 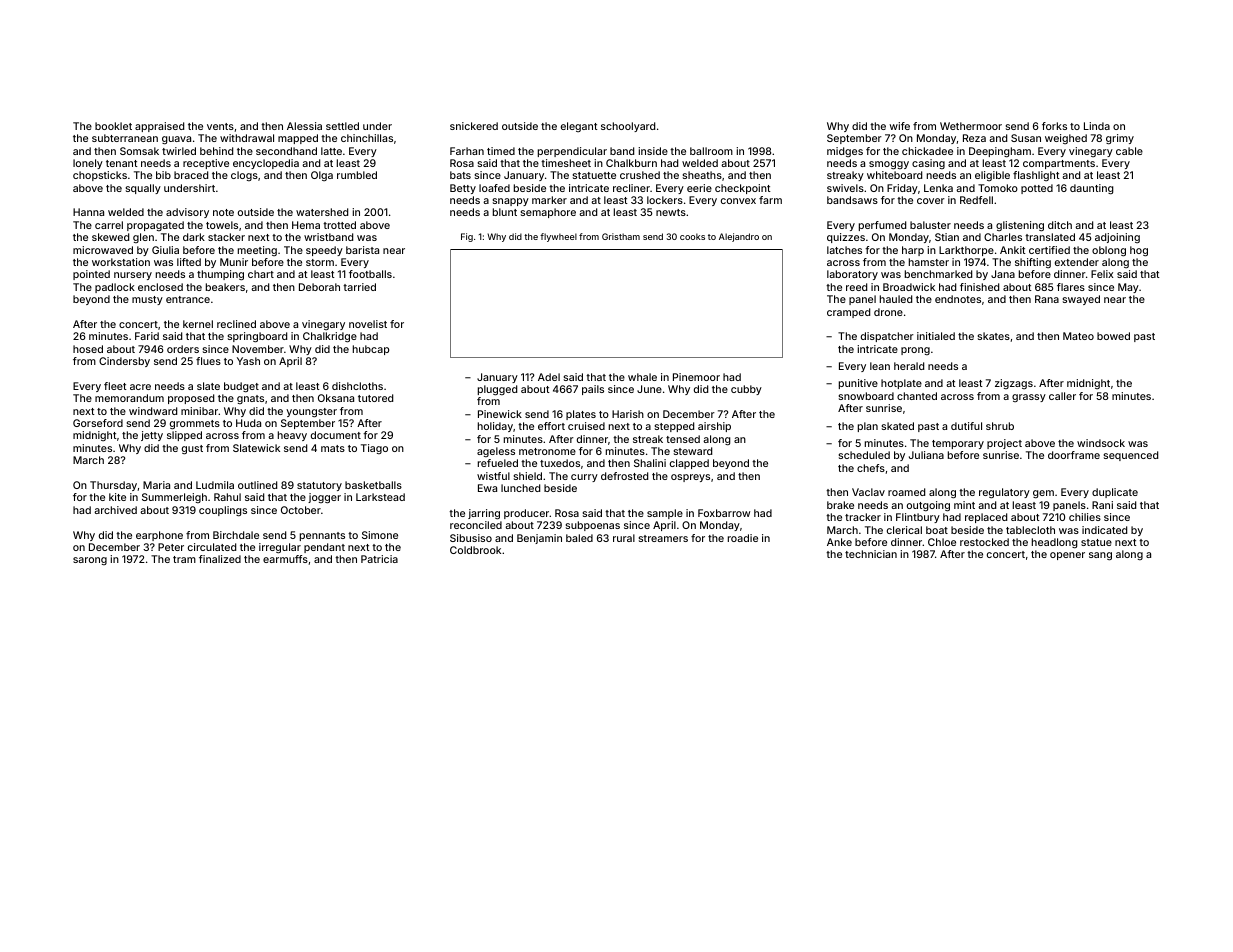 What do you see at coordinates (628, 127) in the image?
I see `schoolyard` at bounding box center [628, 127].
